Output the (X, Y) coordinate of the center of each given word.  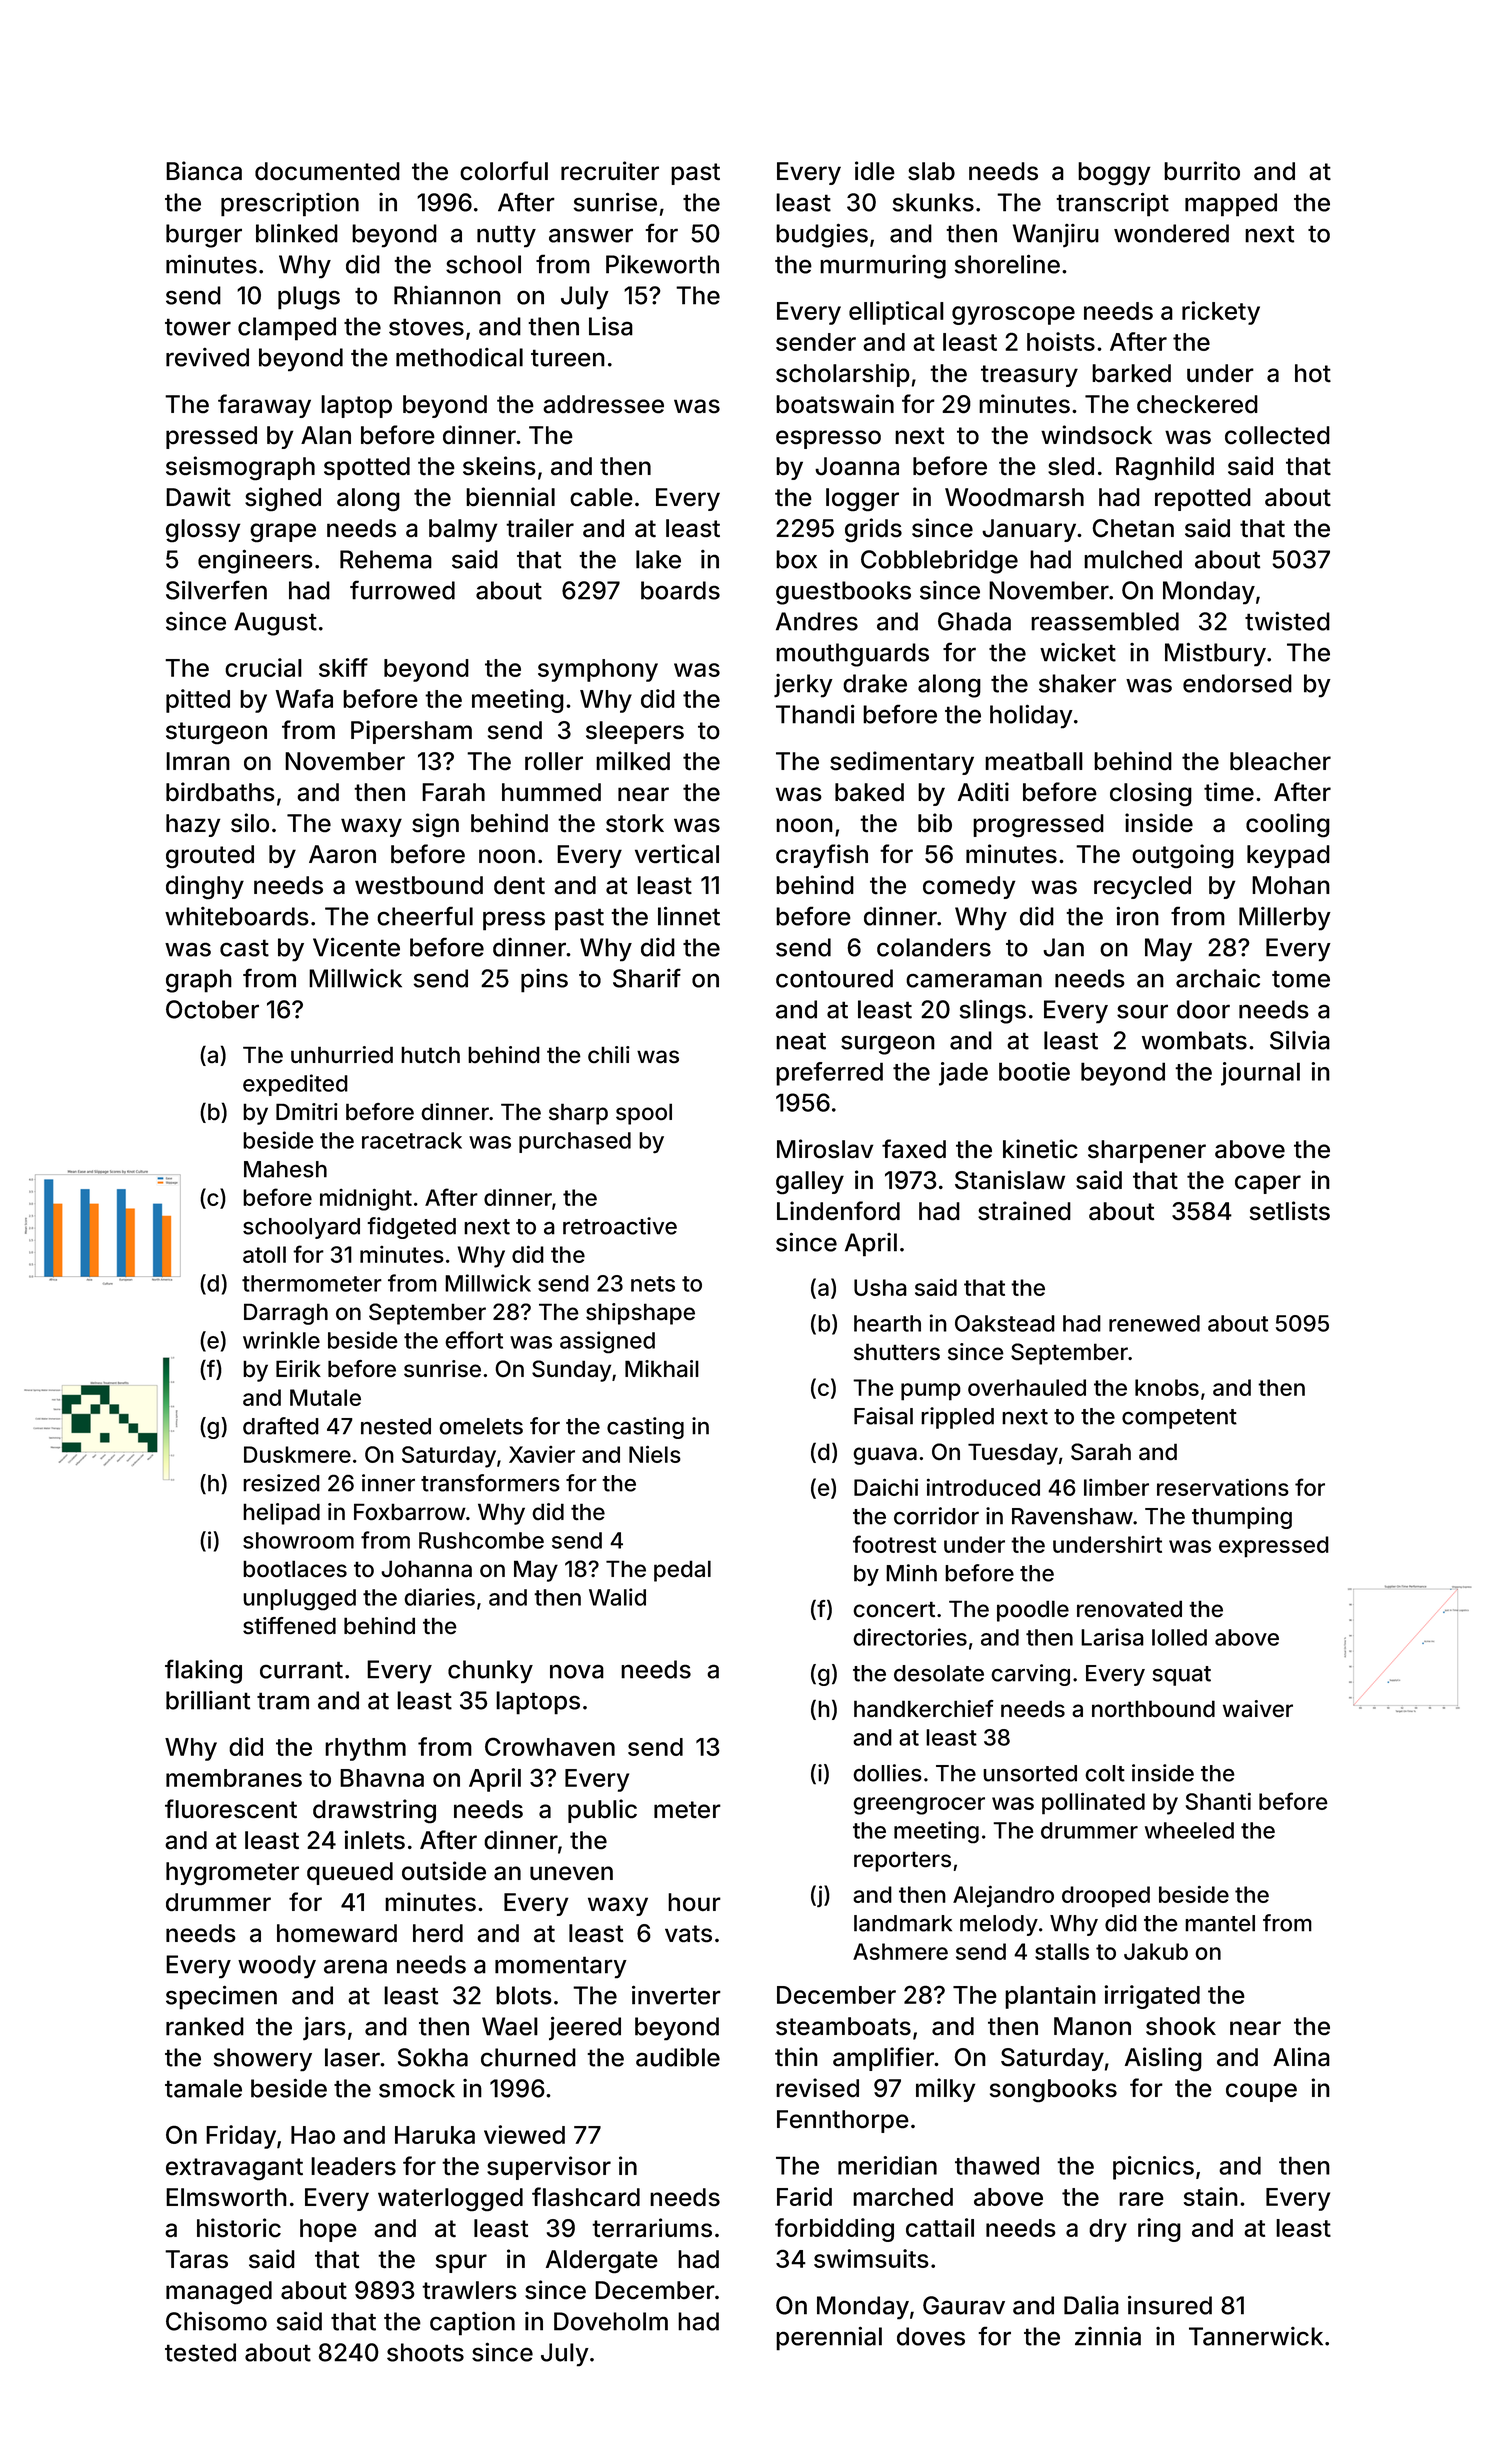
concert (894, 1609)
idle (875, 171)
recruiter (610, 171)
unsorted (1030, 1773)
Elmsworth (226, 2197)
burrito (1202, 171)
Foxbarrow (410, 1512)
